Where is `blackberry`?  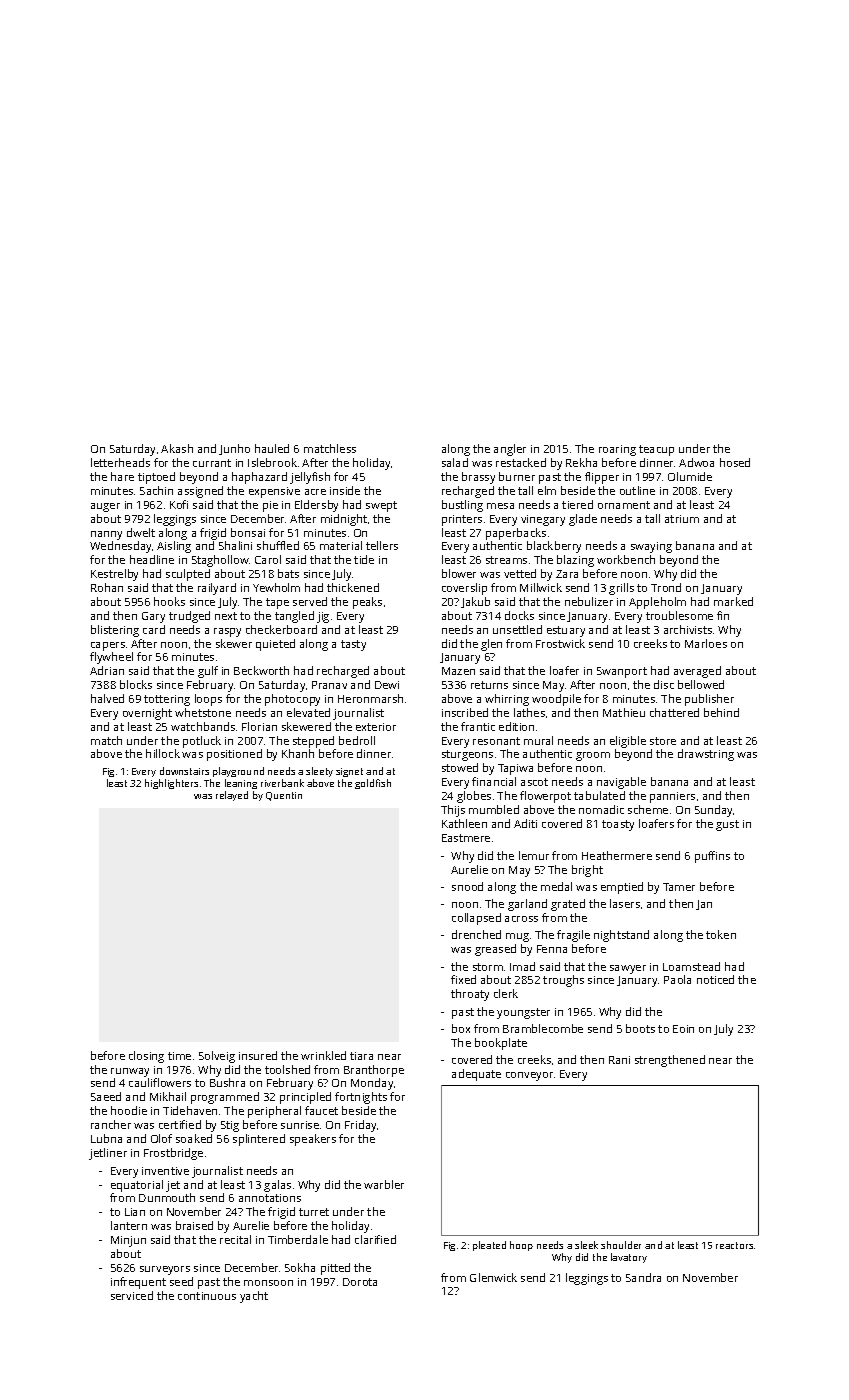 blackberry is located at coordinates (554, 547).
